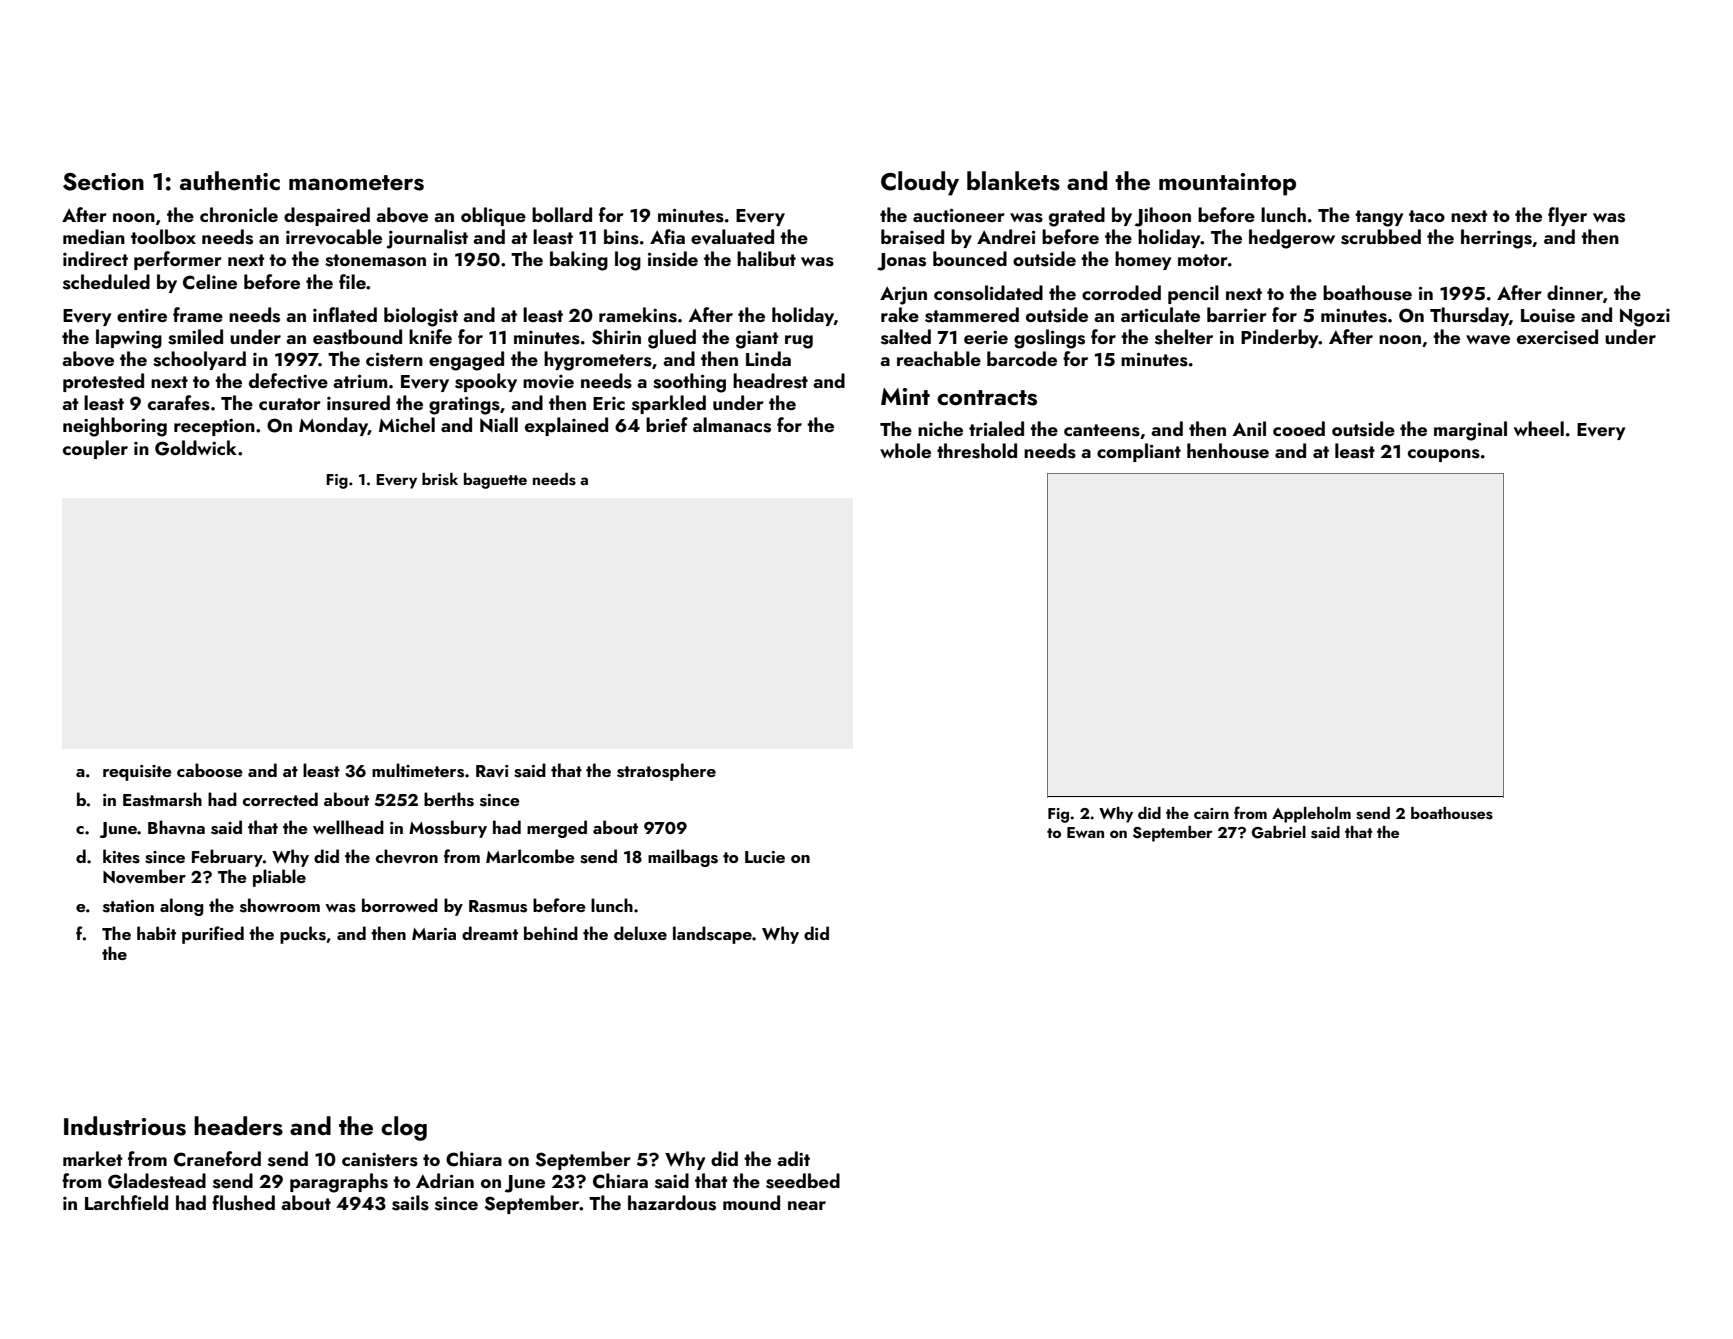 This screenshot has height=1339, width=1733. What do you see at coordinates (103, 382) in the screenshot?
I see `protested` at bounding box center [103, 382].
